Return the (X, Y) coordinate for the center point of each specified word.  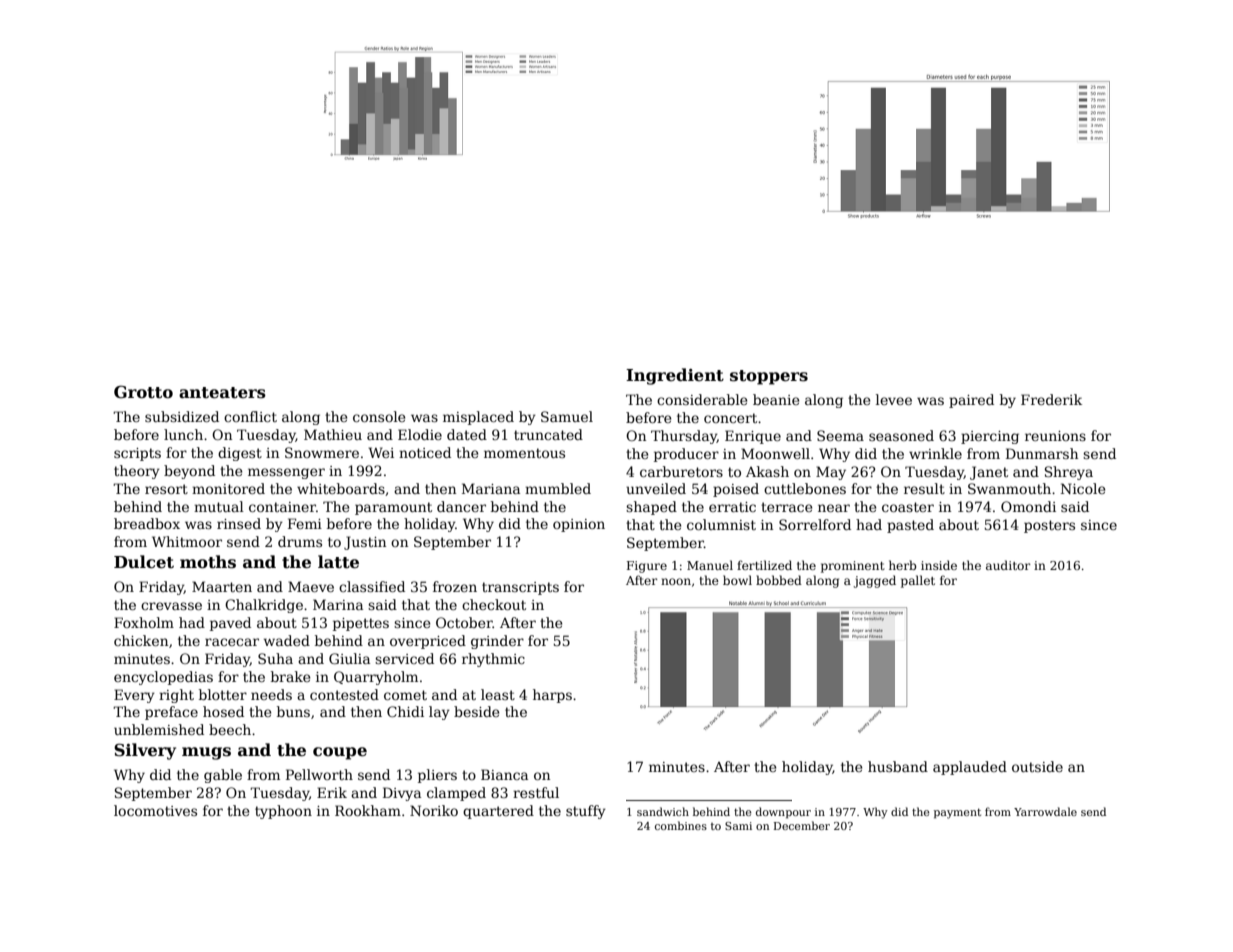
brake (290, 676)
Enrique (753, 437)
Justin (365, 543)
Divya (402, 794)
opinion (579, 525)
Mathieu (333, 434)
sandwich (663, 811)
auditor (1008, 565)
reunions (1055, 436)
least (498, 694)
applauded (970, 768)
